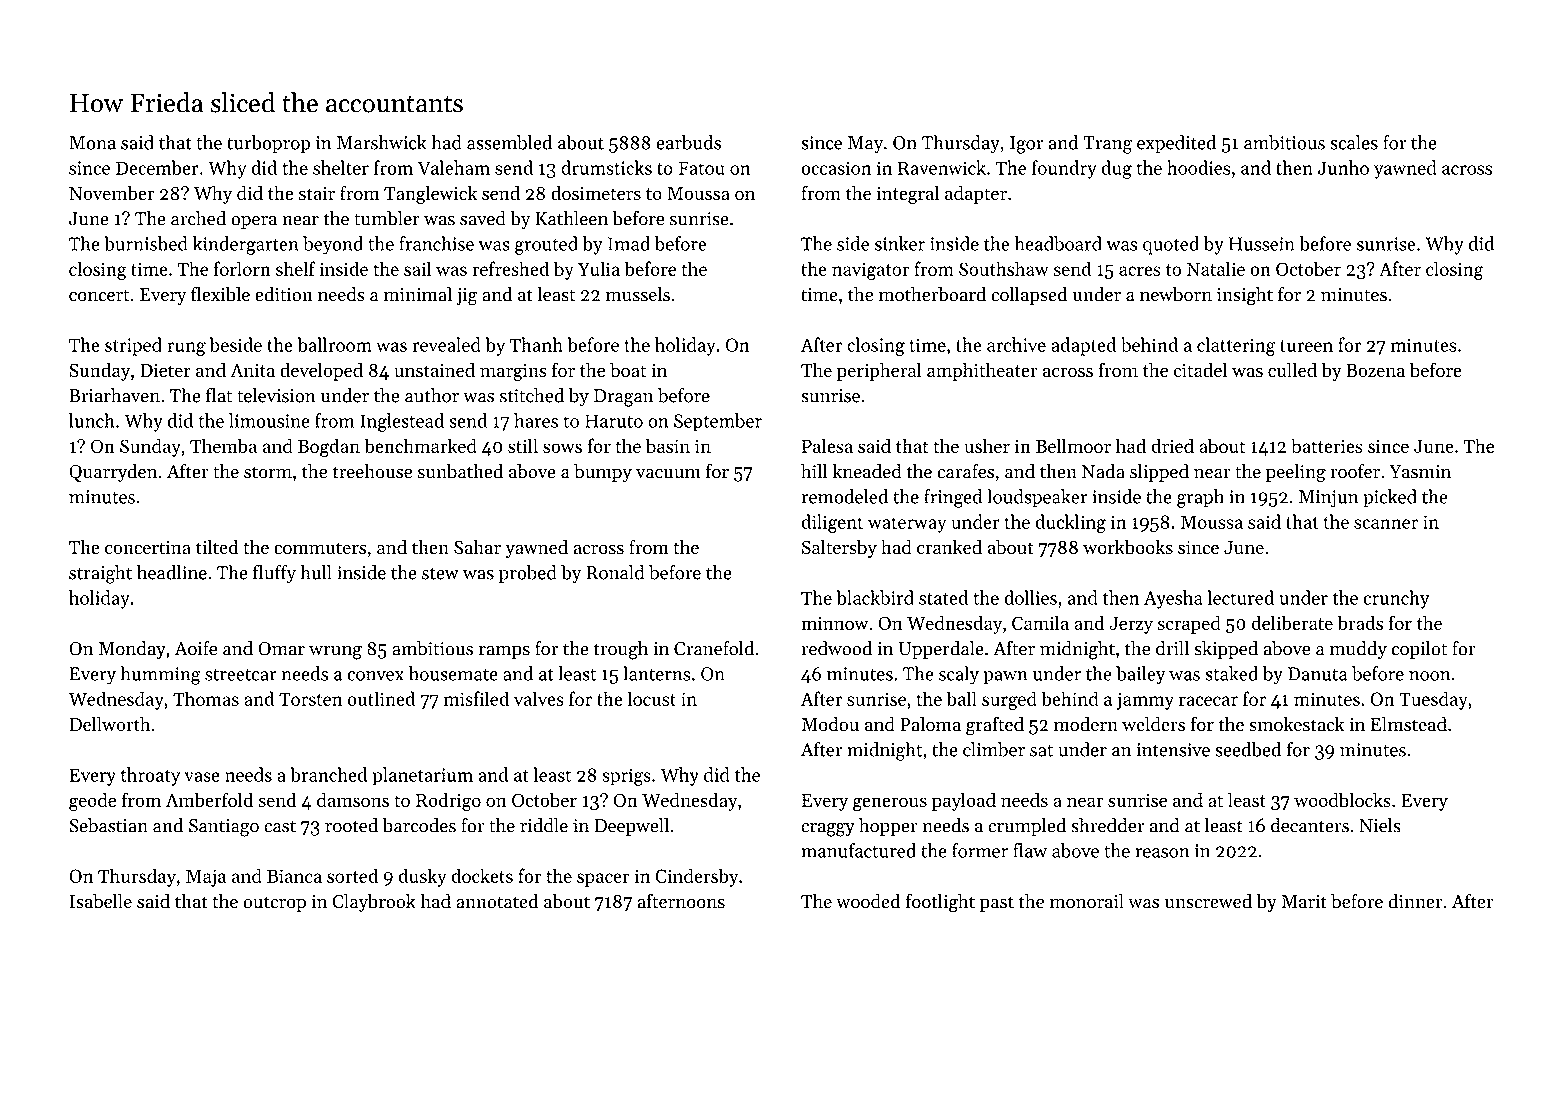  Describe the element at coordinates (930, 724) in the screenshot. I see `Paloma` at that location.
